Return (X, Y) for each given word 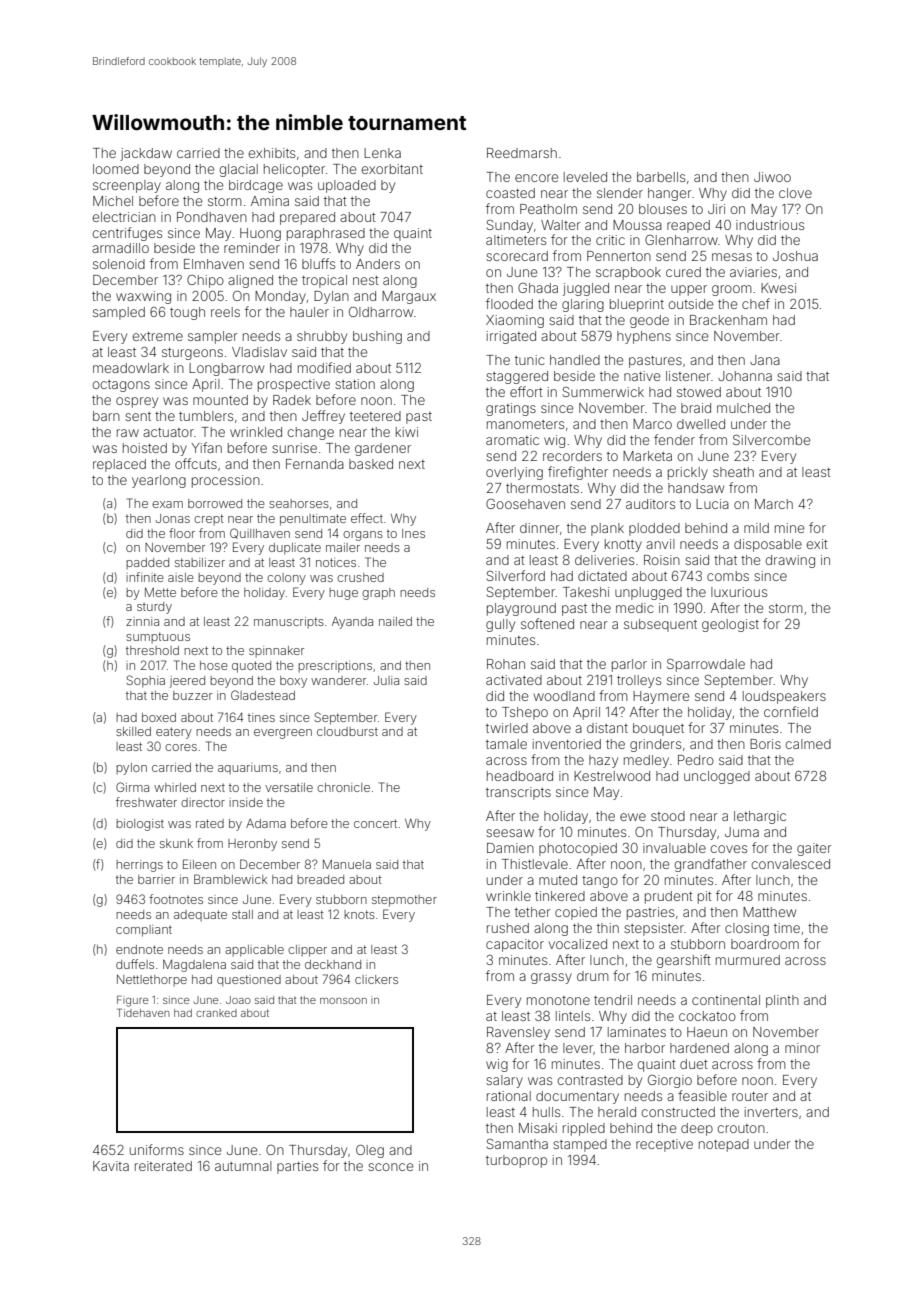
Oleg (370, 1151)
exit (817, 544)
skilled (133, 731)
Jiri (716, 209)
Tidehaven (143, 1013)
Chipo (205, 281)
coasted (510, 193)
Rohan (506, 664)
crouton (741, 1128)
